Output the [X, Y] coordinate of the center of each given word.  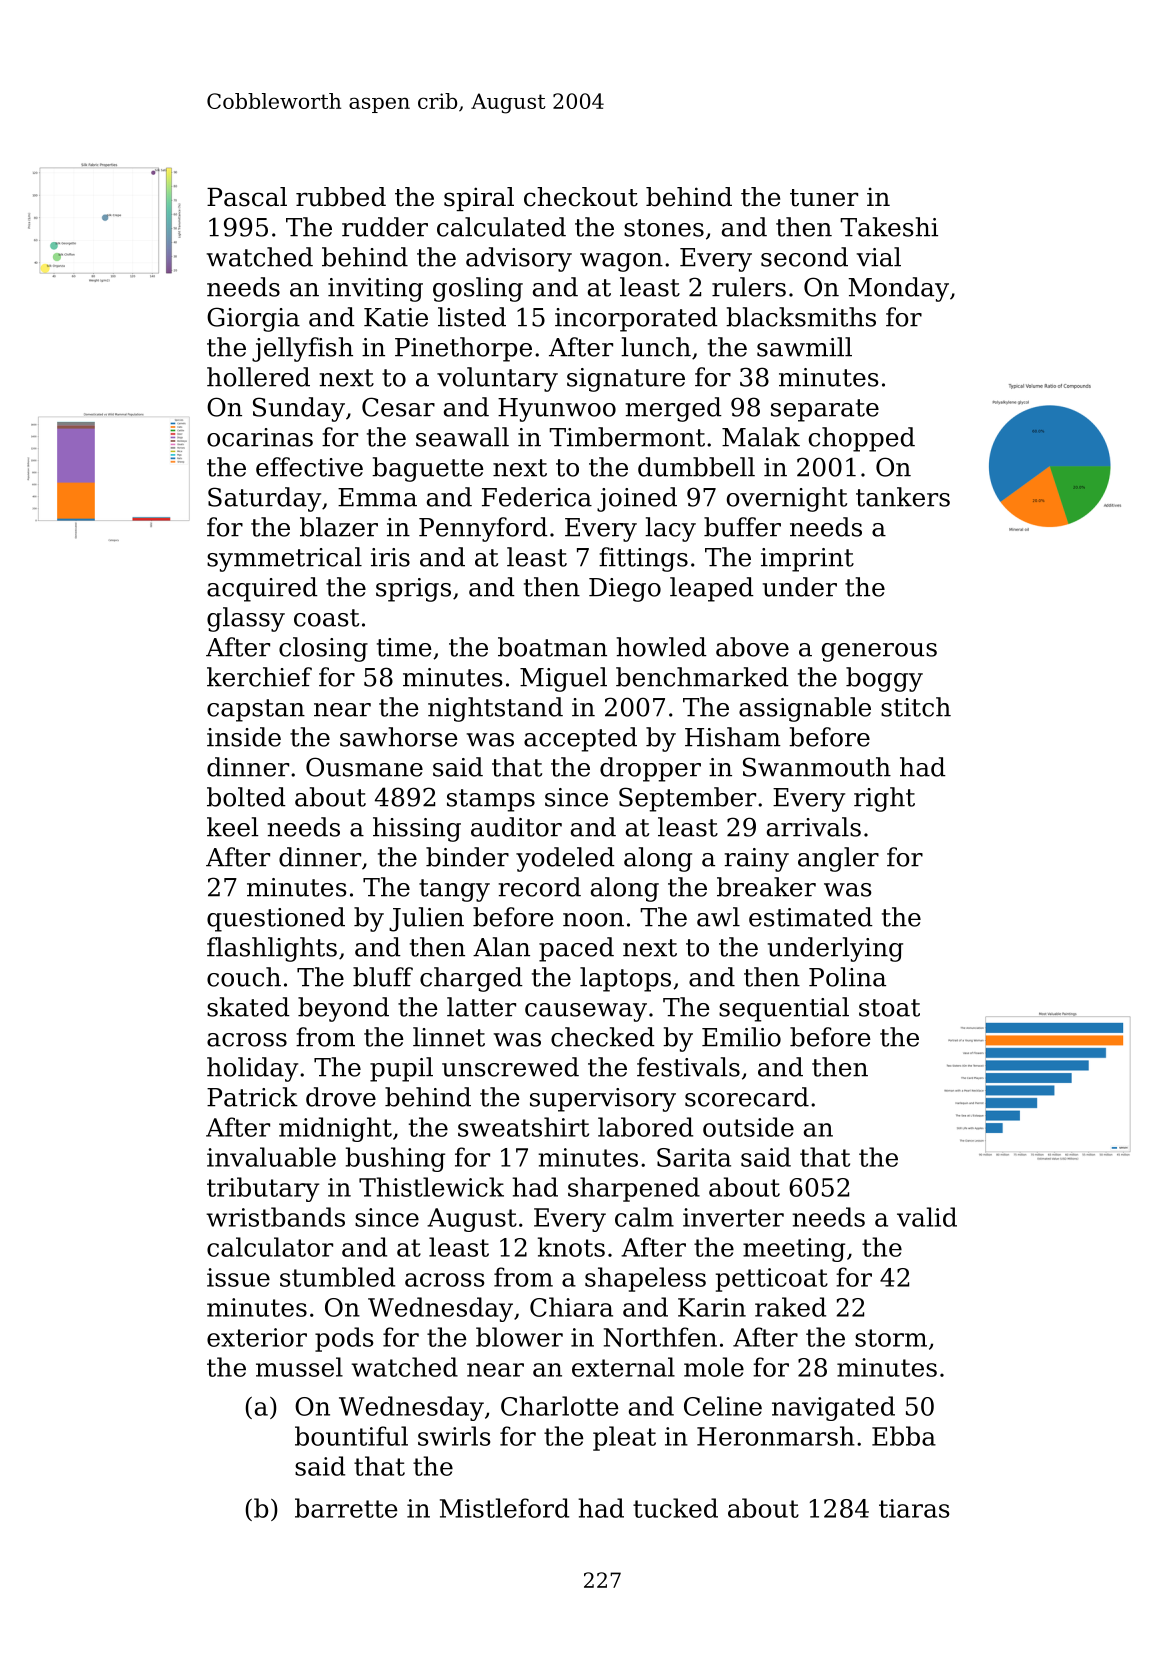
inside [244, 737]
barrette [346, 1508]
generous [879, 652]
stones [664, 228]
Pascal [247, 197]
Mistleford [504, 1508]
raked [790, 1307]
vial [879, 257]
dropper [650, 769]
